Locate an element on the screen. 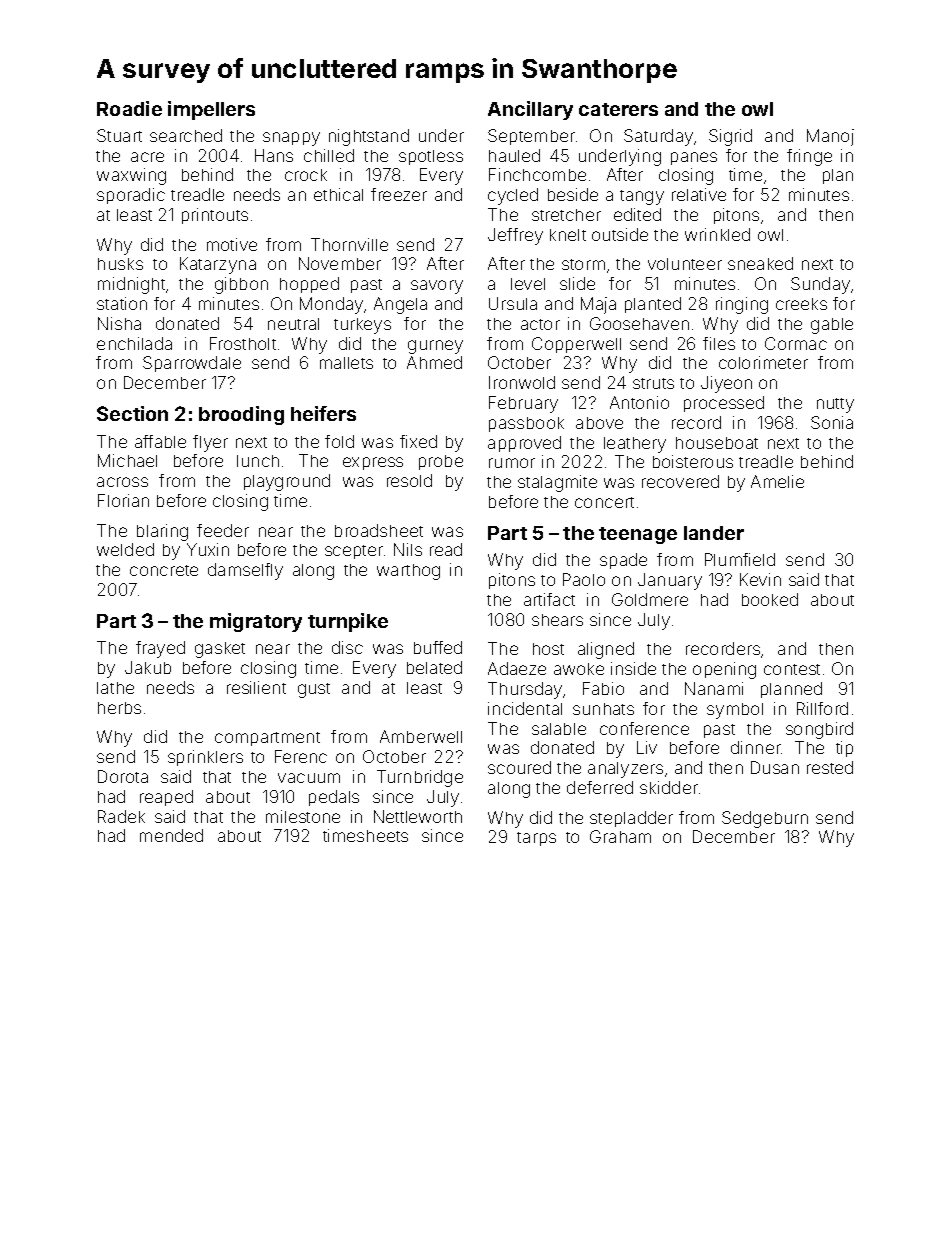 This screenshot has height=1233, width=952. belated is located at coordinates (434, 667).
